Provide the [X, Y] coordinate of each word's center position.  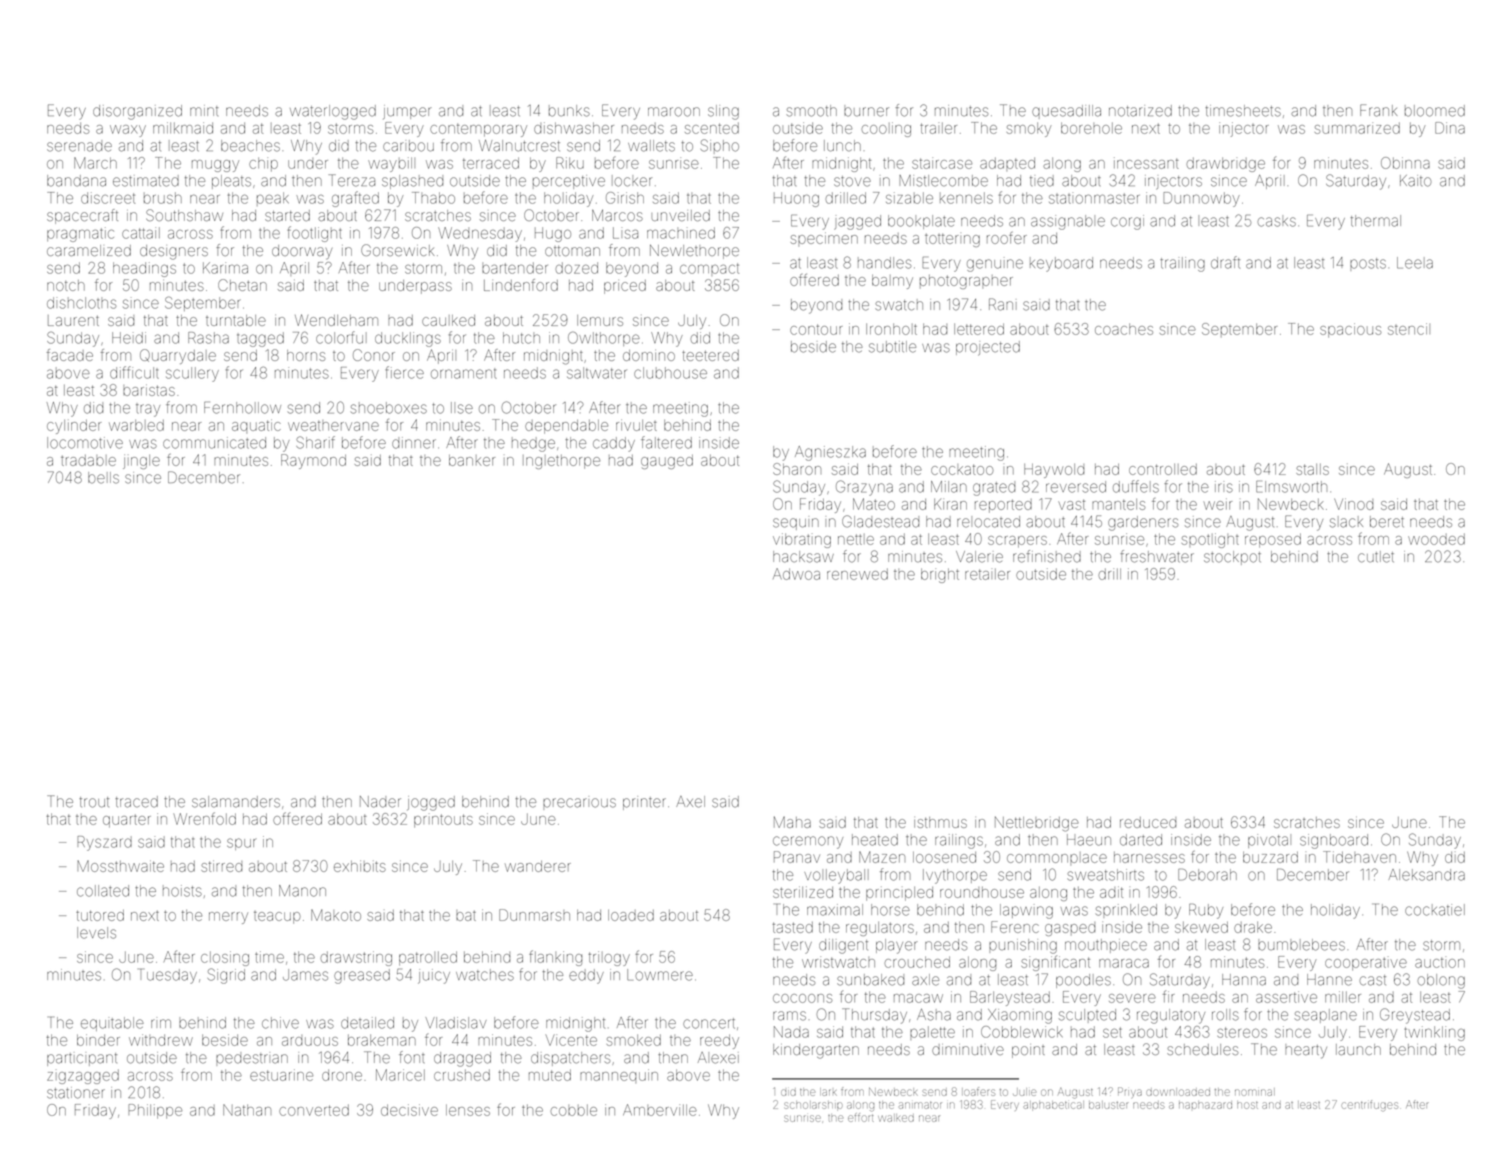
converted [314, 1110]
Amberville [660, 1110]
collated [103, 891]
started [287, 215]
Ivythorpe [955, 876]
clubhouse [670, 373]
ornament [464, 373]
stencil [1409, 329]
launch [1358, 1049]
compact [709, 268]
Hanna [1244, 980]
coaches [1124, 329]
